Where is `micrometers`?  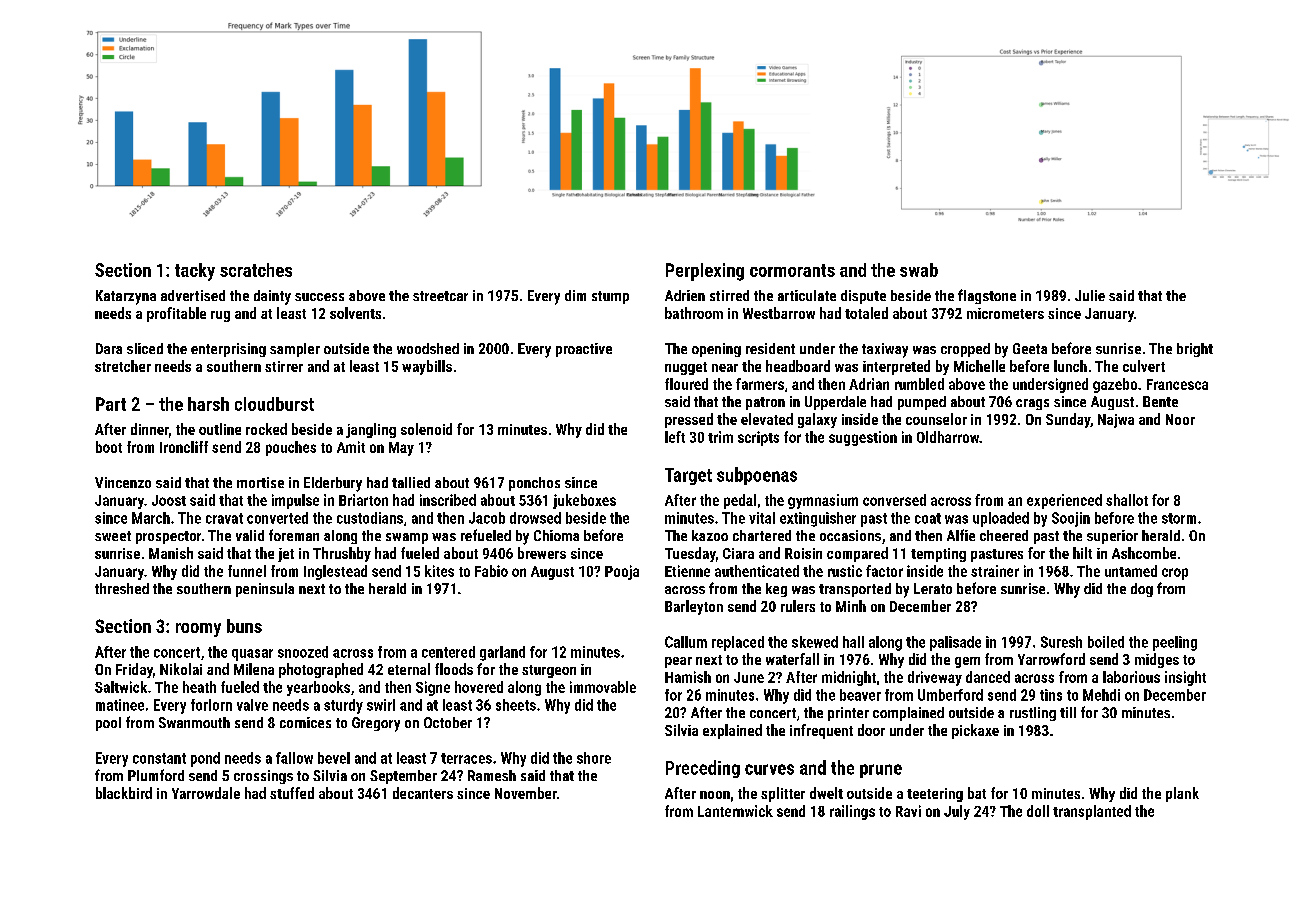 micrometers is located at coordinates (1005, 313).
